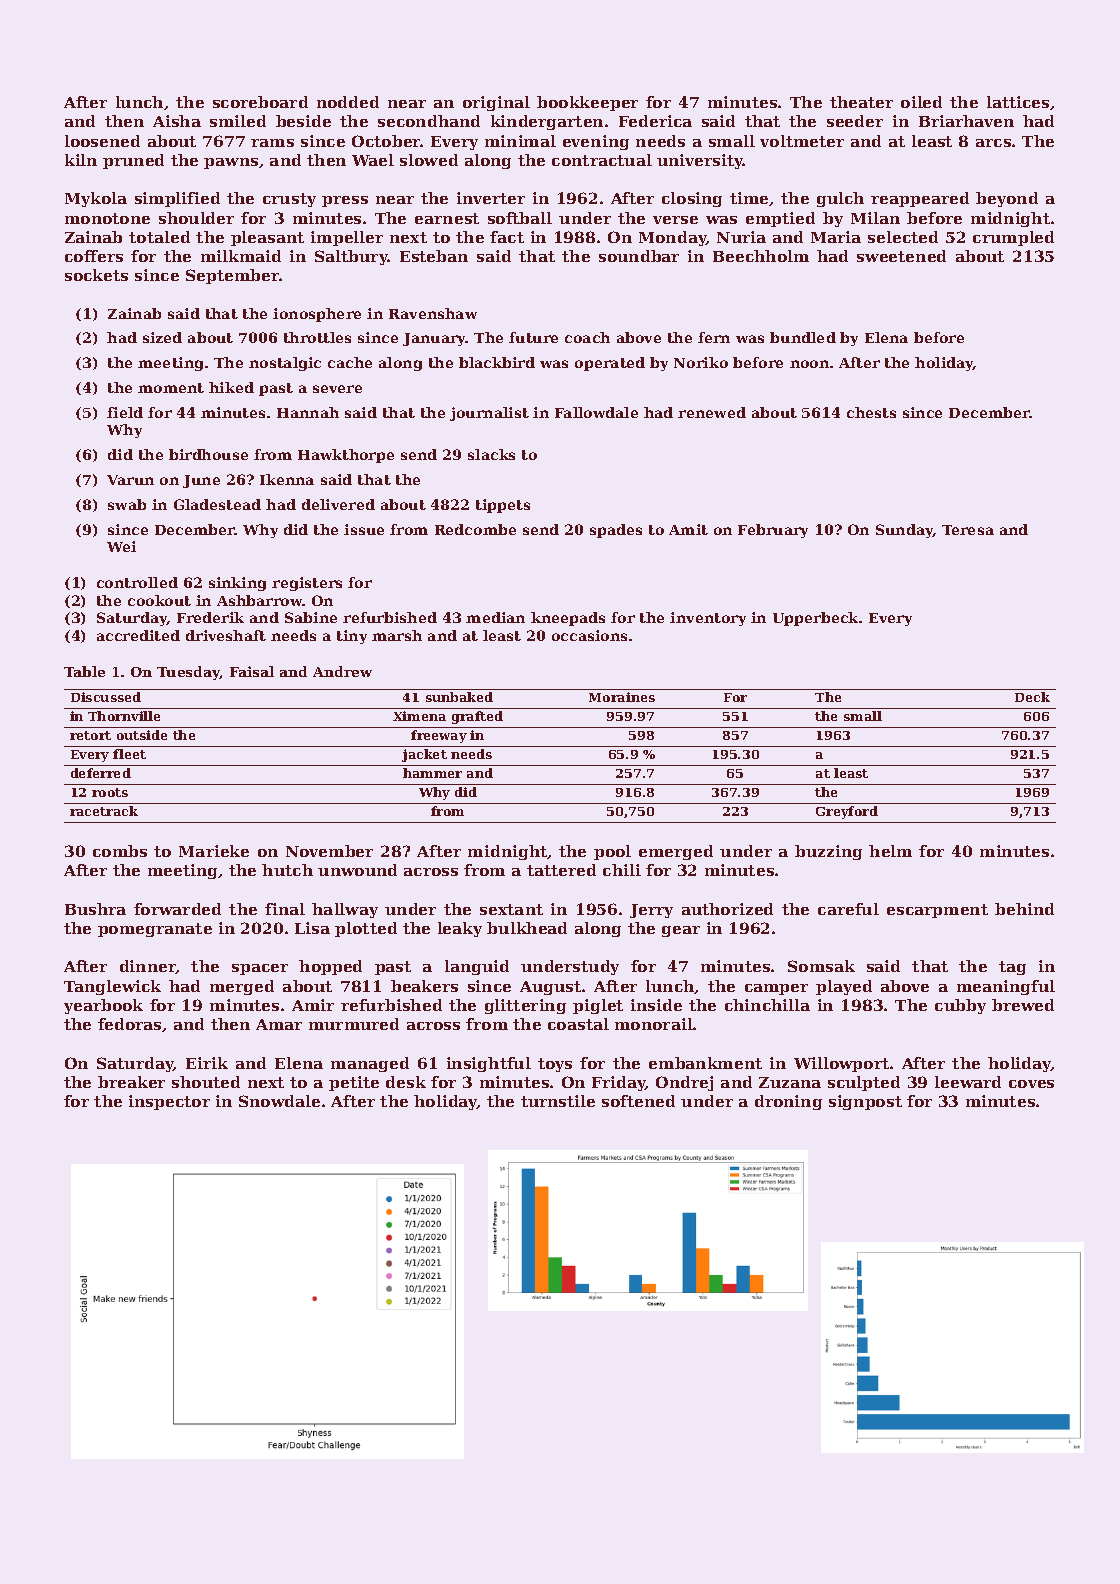 This screenshot has height=1584, width=1120. Describe the element at coordinates (81, 160) in the screenshot. I see `kiln` at that location.
